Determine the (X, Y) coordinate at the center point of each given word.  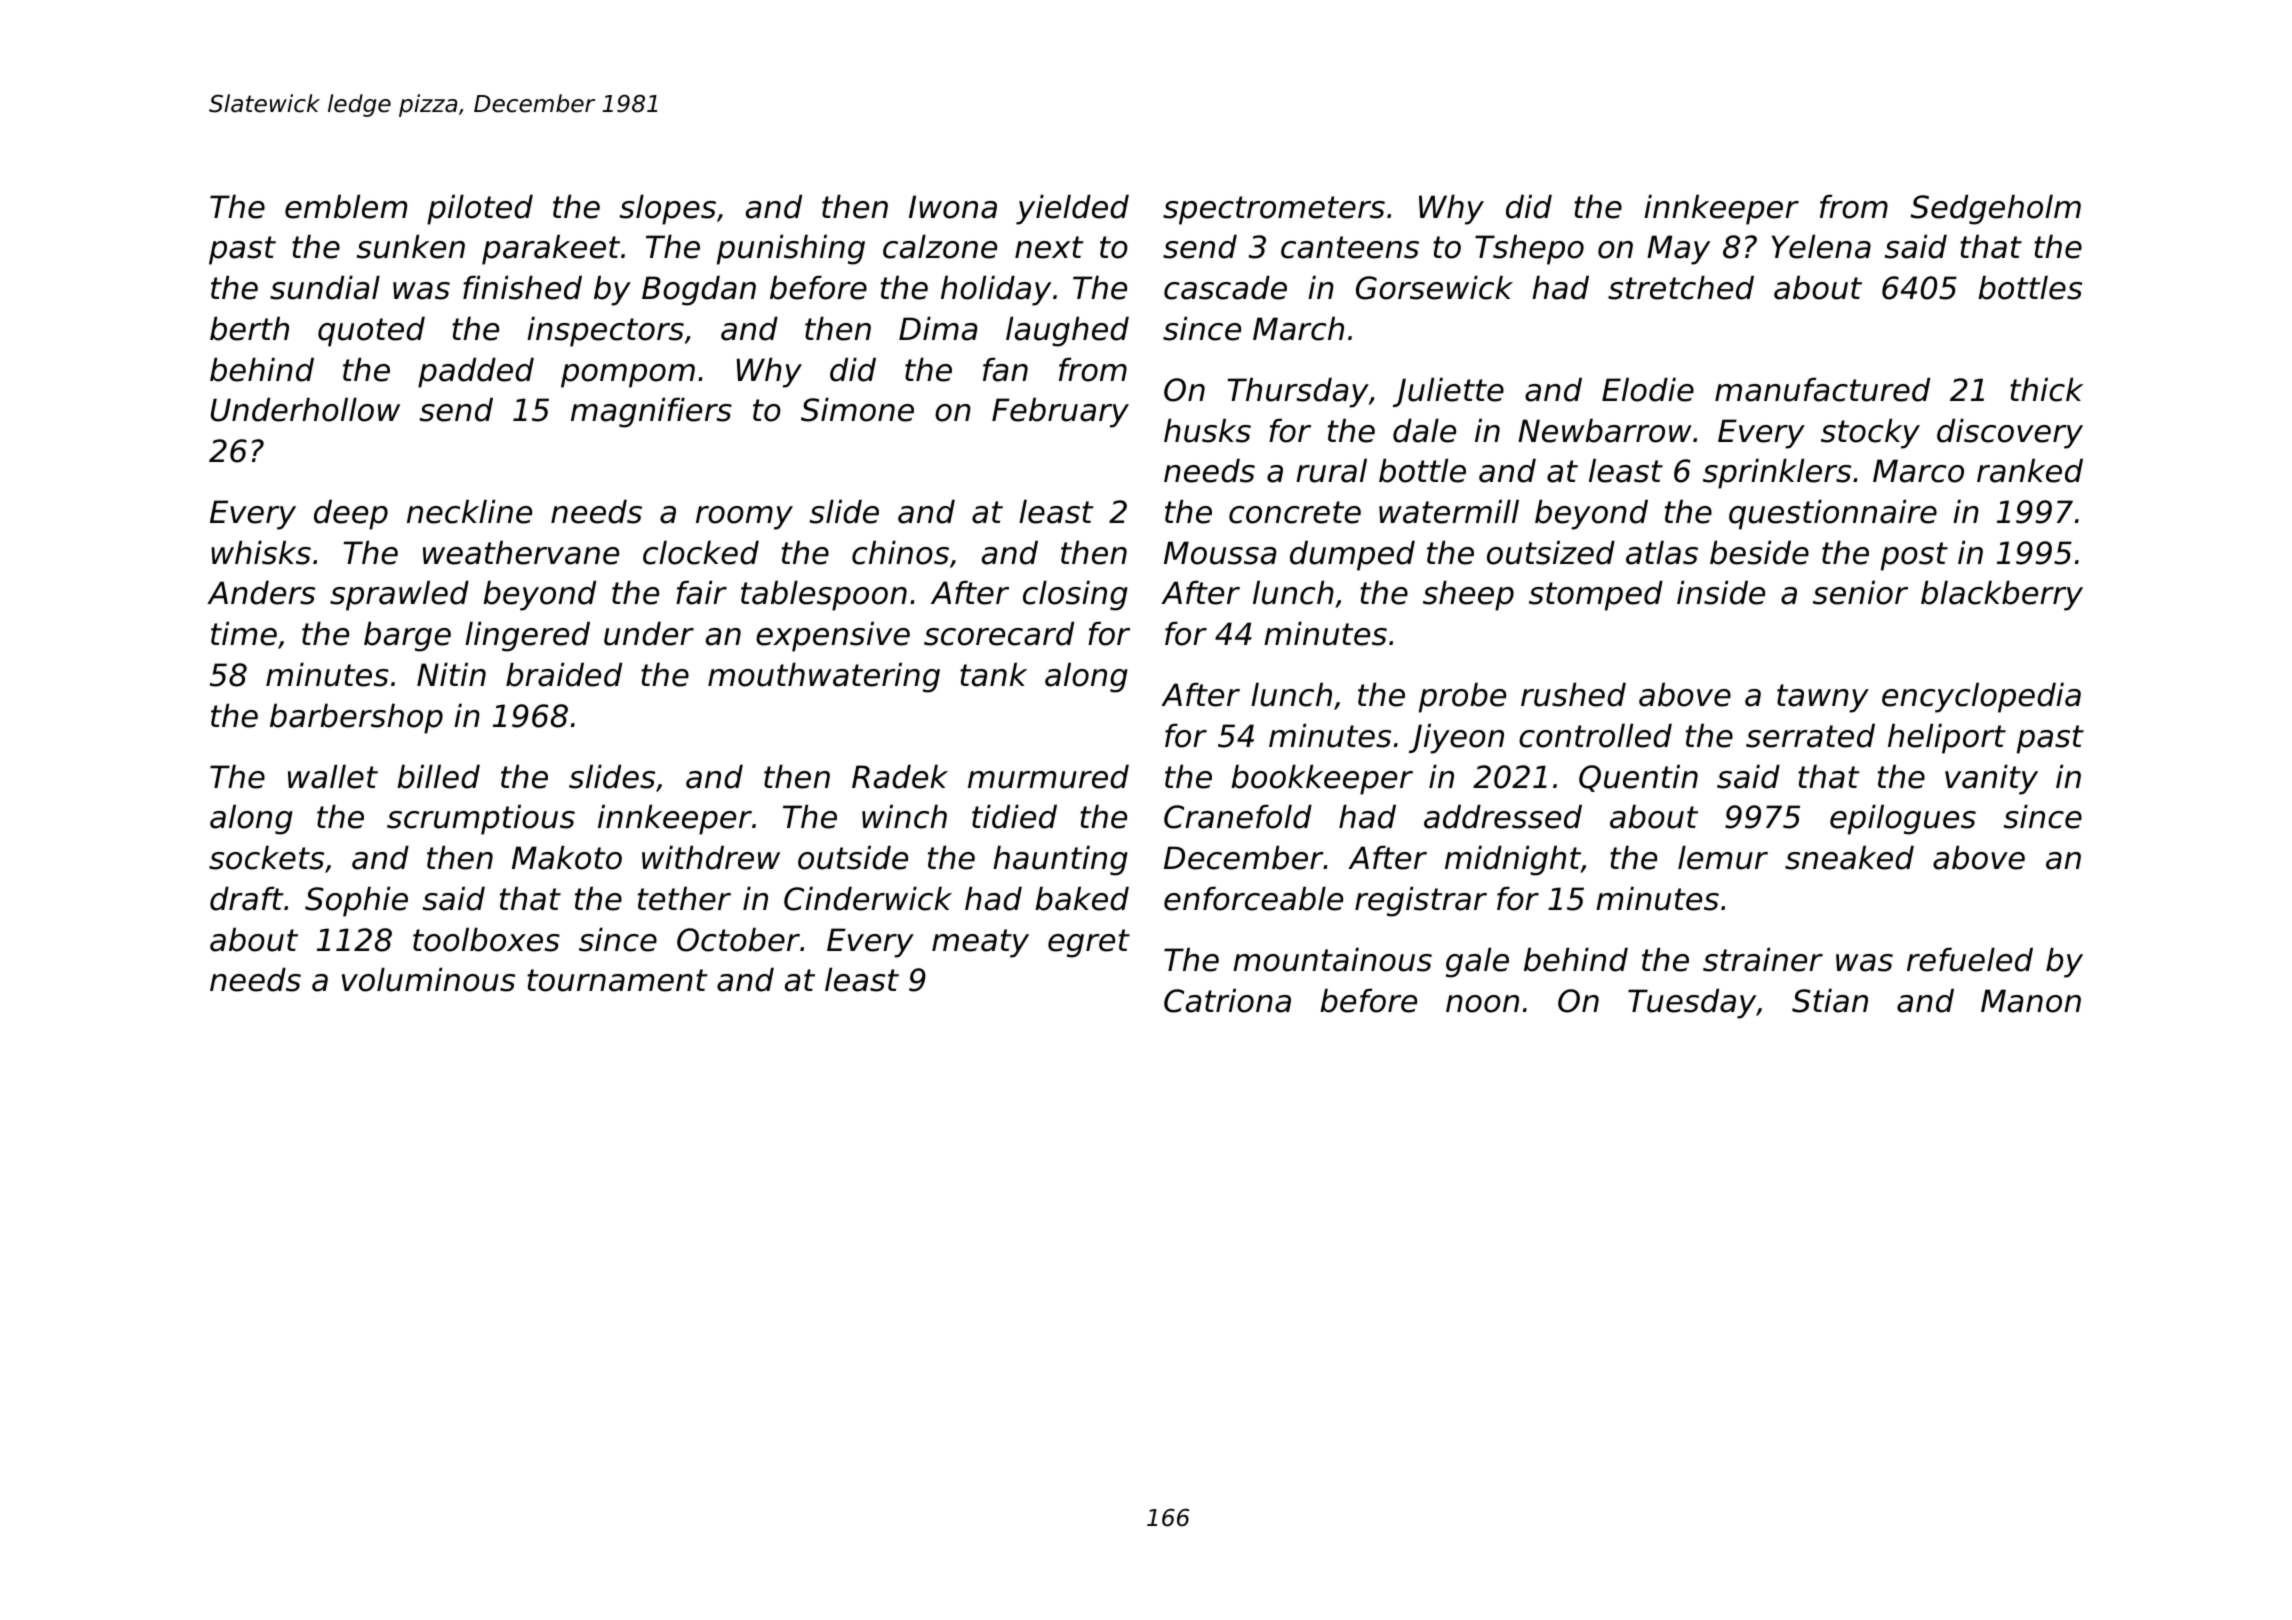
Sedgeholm (1996, 209)
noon (1482, 1004)
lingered (527, 636)
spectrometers (1274, 210)
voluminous (428, 979)
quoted (371, 331)
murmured (1048, 776)
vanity (1991, 779)
